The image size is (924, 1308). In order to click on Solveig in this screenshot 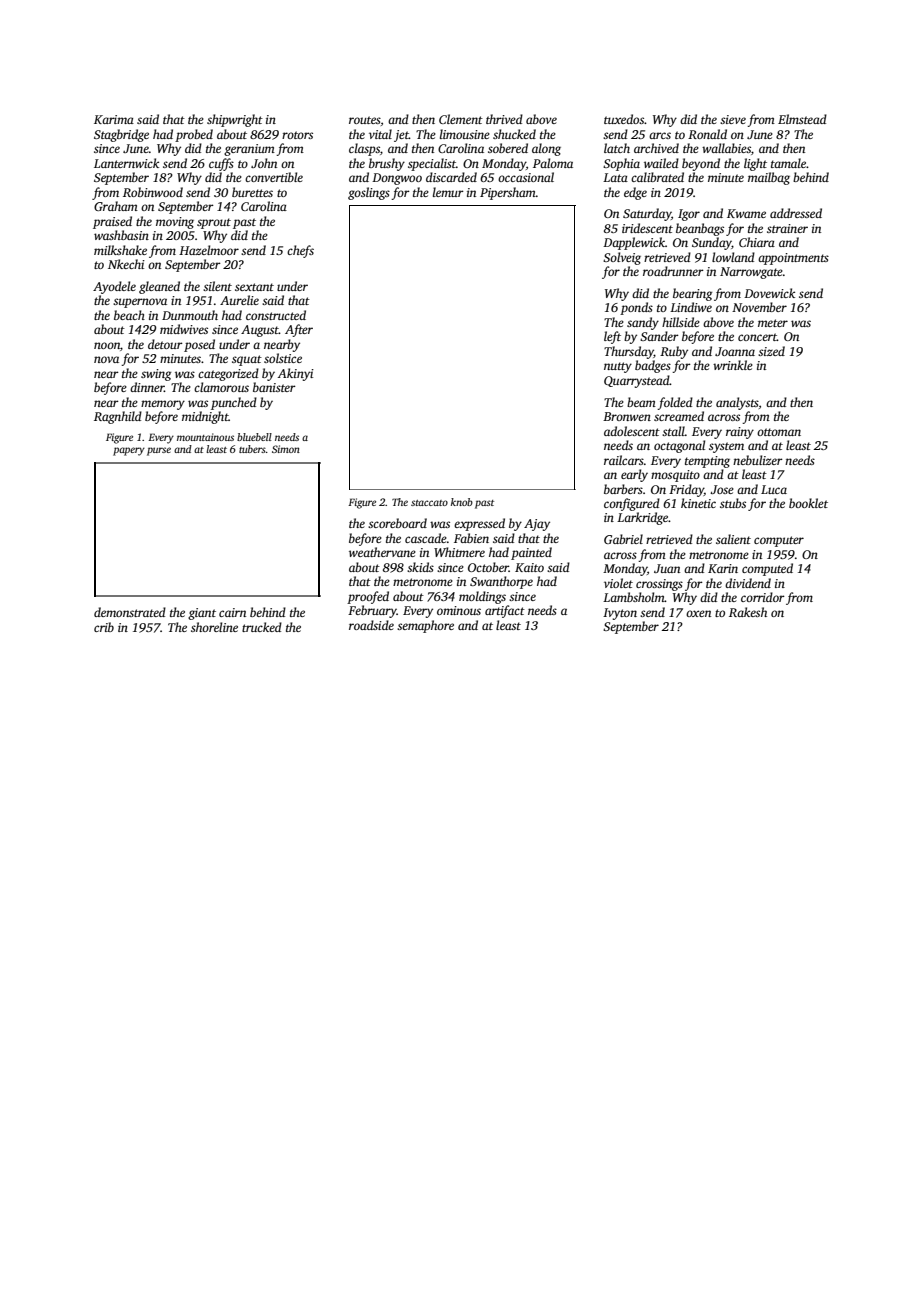, I will do `click(622, 258)`.
